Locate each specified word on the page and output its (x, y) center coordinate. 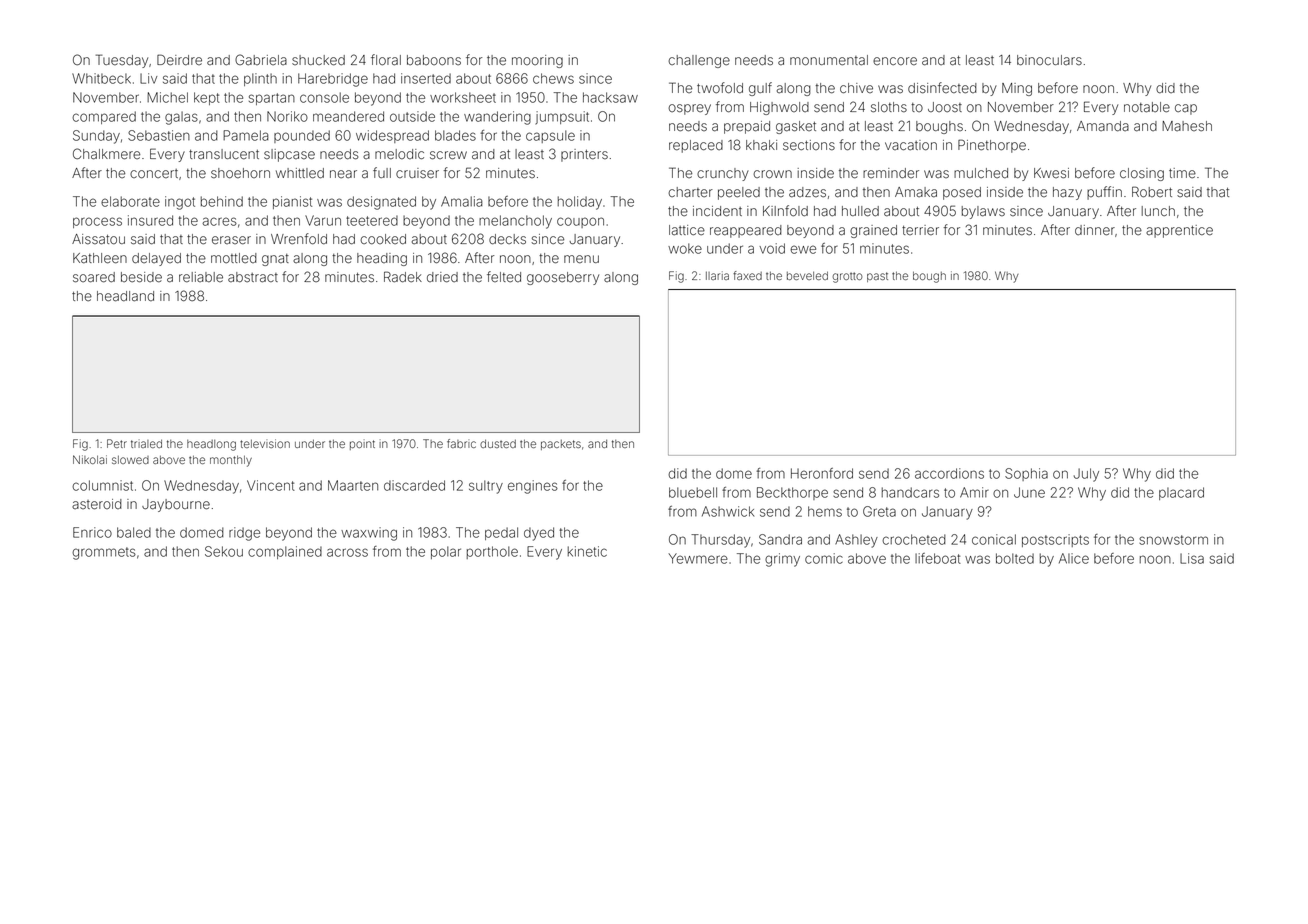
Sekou (224, 551)
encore (895, 61)
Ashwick (728, 511)
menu (581, 259)
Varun (323, 220)
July (1086, 475)
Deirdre (179, 60)
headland (125, 296)
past (877, 277)
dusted (498, 443)
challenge (699, 61)
